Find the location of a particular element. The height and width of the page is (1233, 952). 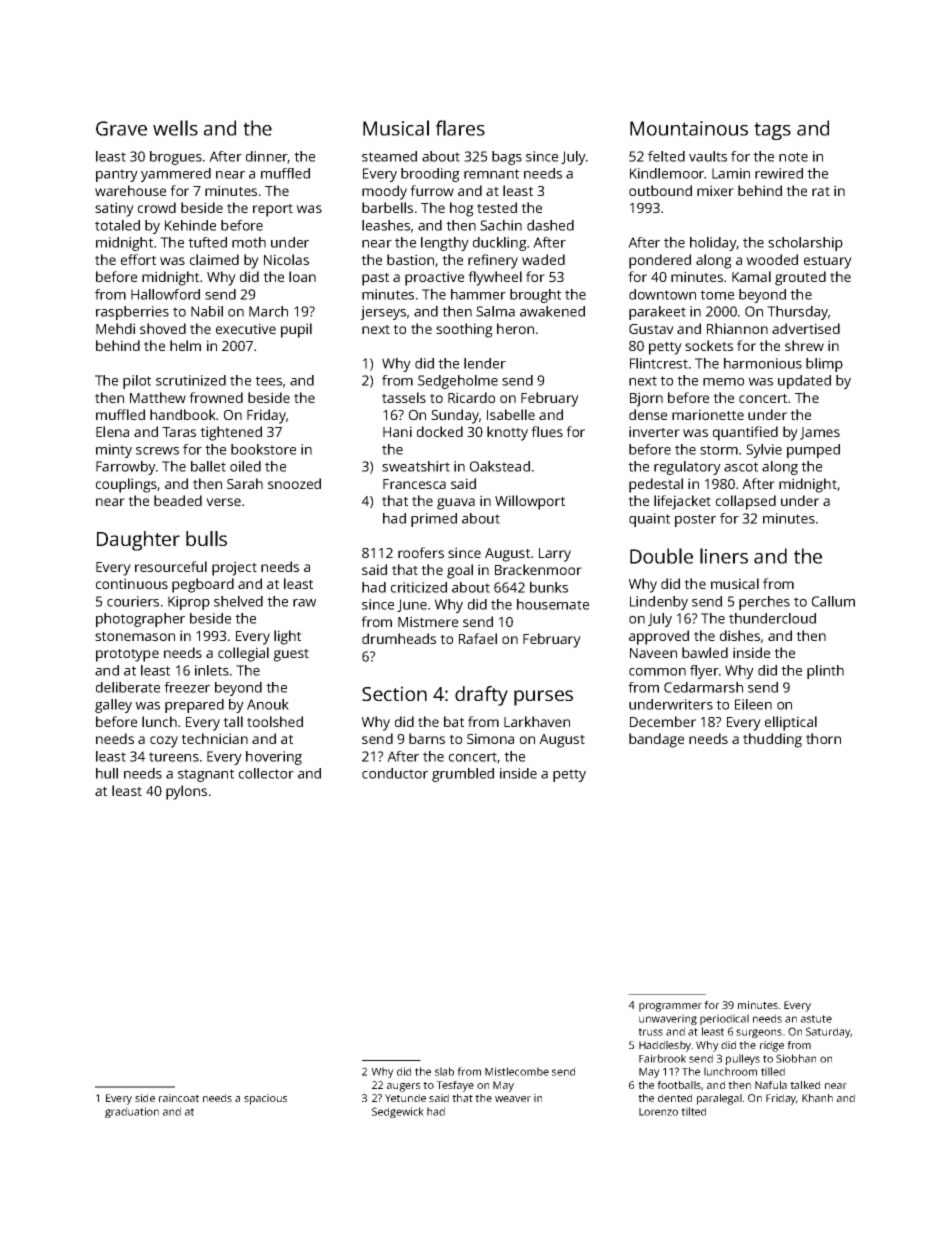

Rhiannon is located at coordinates (737, 328).
